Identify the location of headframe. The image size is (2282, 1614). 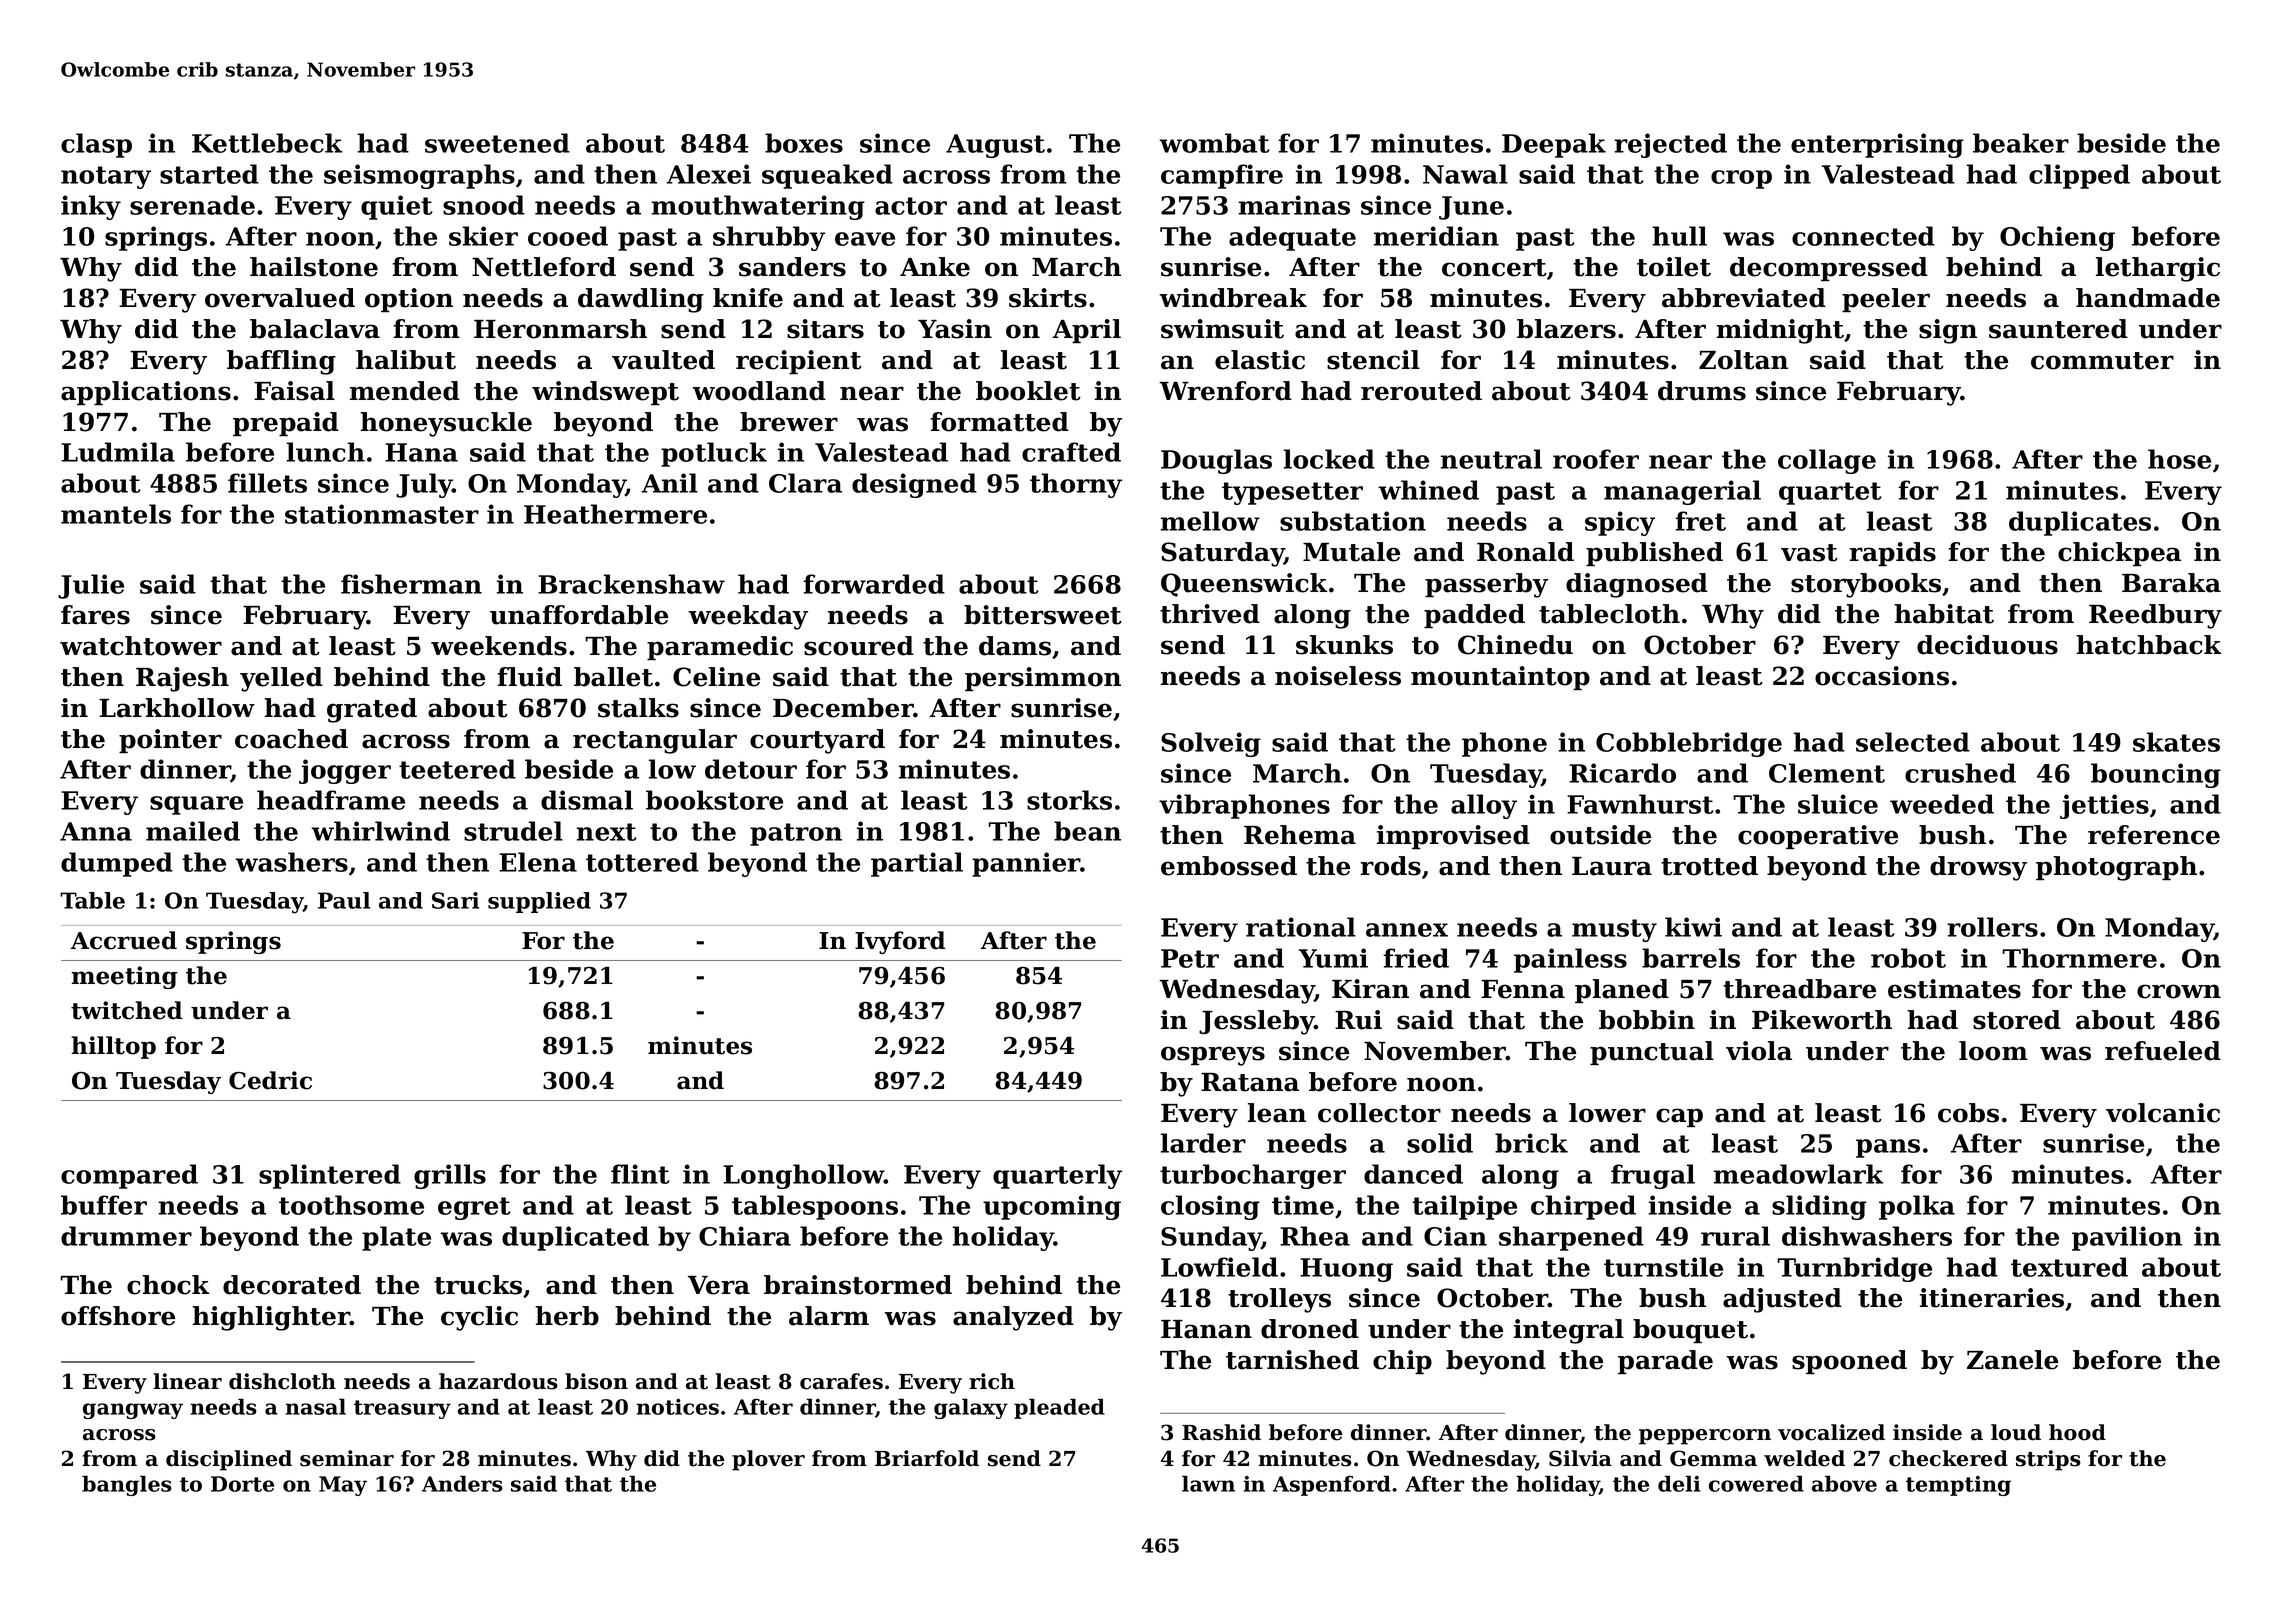
(331, 800).
